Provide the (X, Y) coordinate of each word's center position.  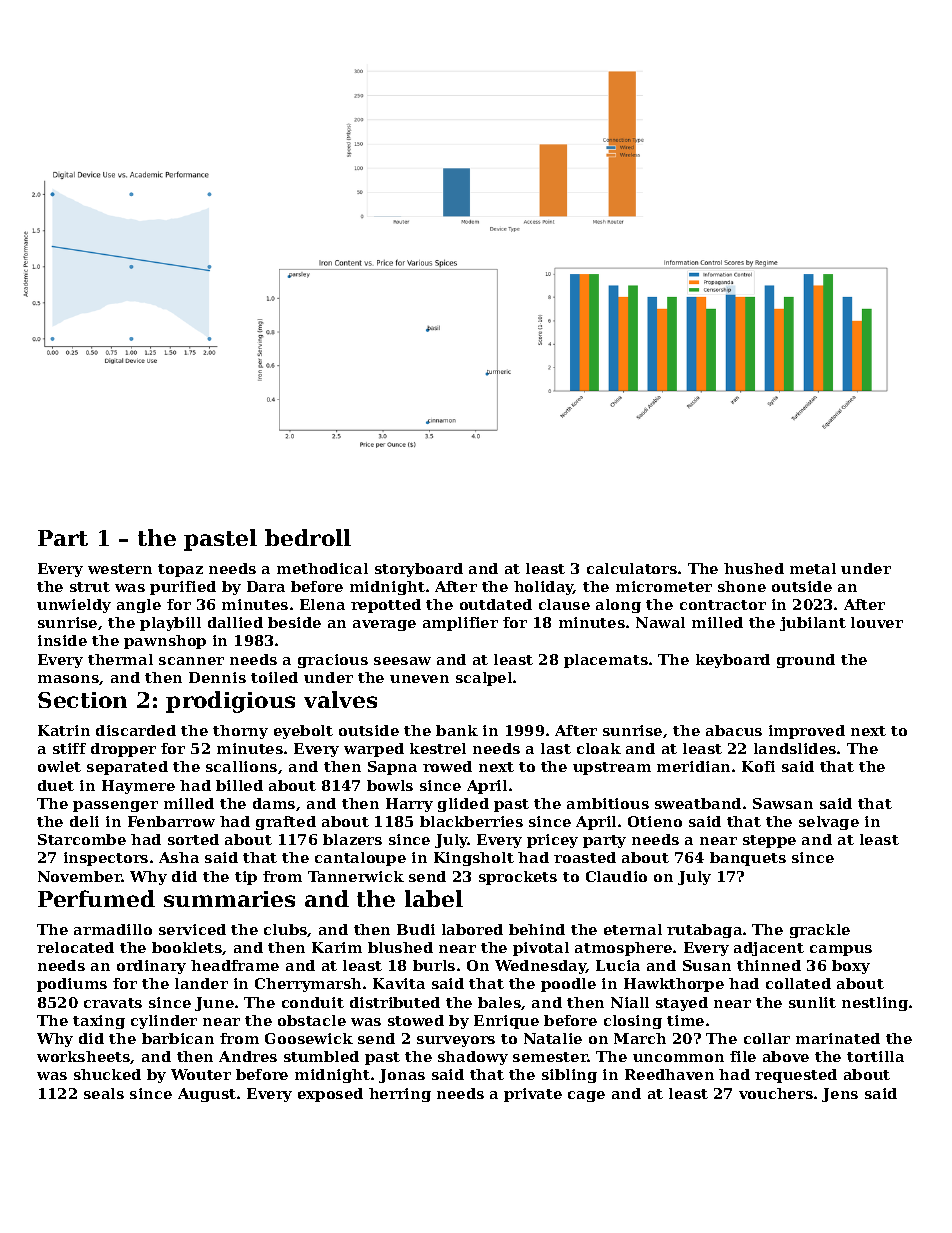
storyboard (419, 570)
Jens (840, 1095)
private (533, 1095)
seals (104, 1093)
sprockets (518, 878)
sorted (193, 839)
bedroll (308, 537)
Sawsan (783, 803)
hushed (754, 568)
